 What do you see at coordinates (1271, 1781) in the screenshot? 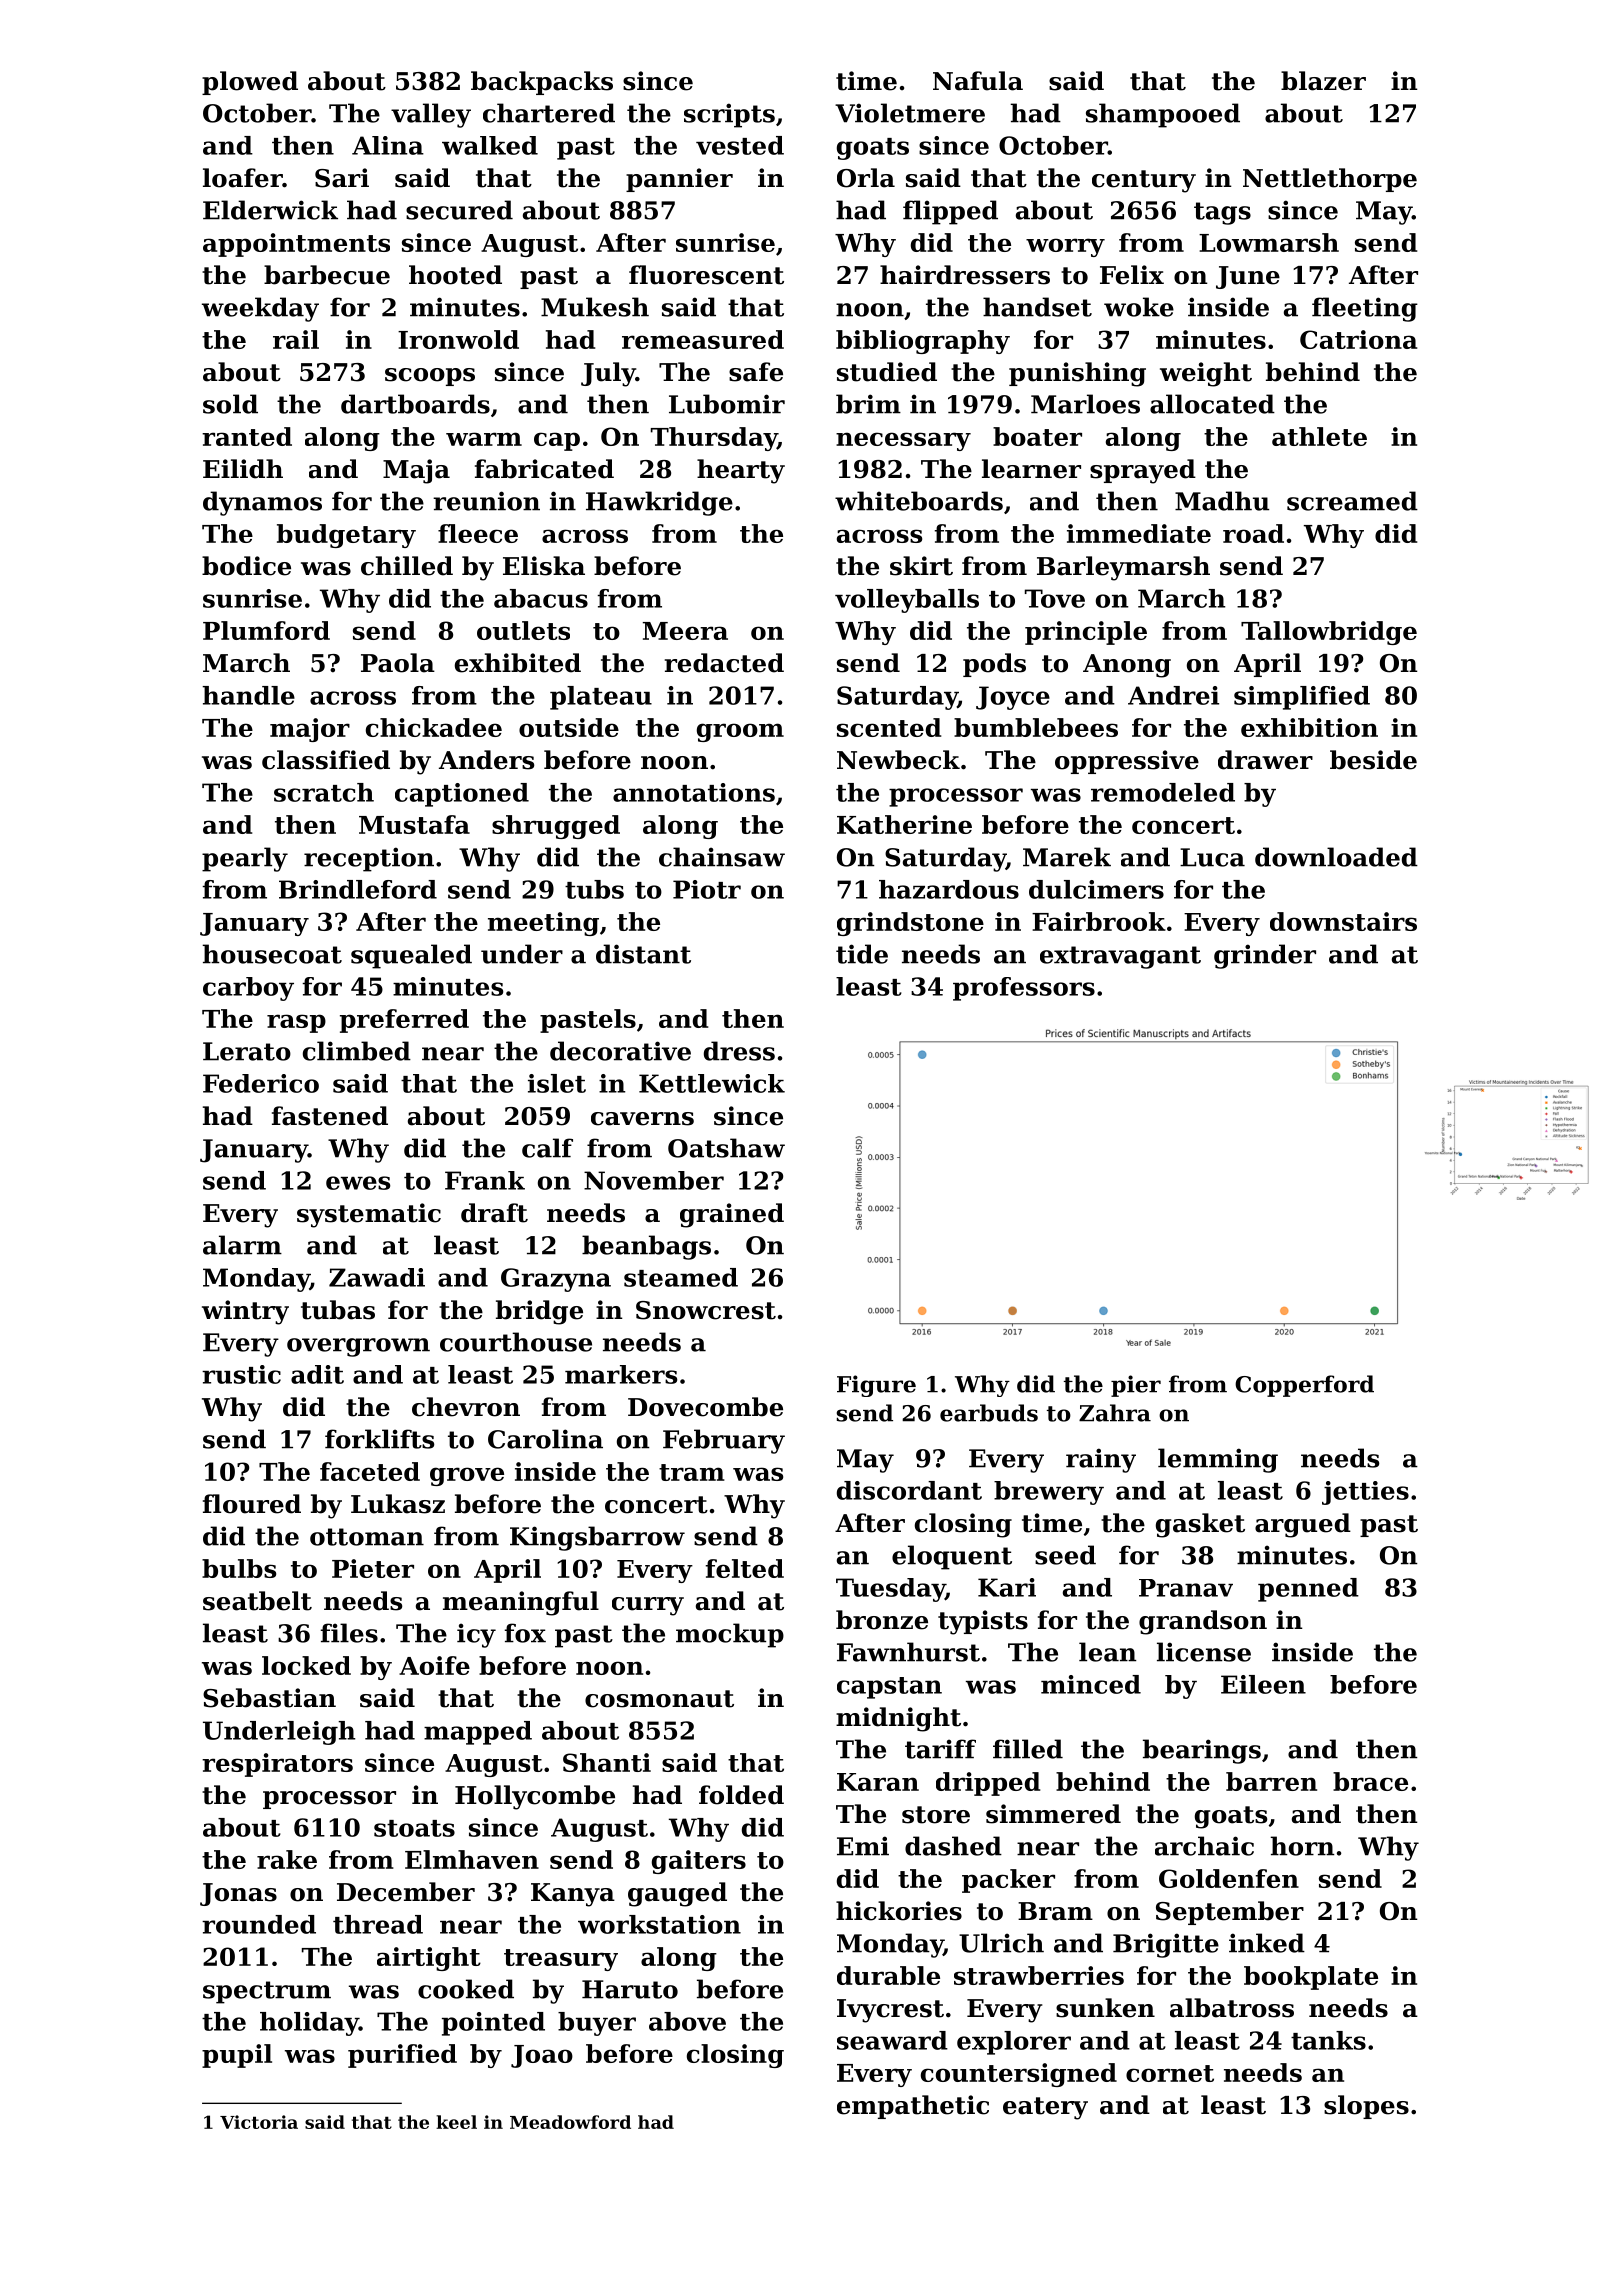
I see `barren` at bounding box center [1271, 1781].
